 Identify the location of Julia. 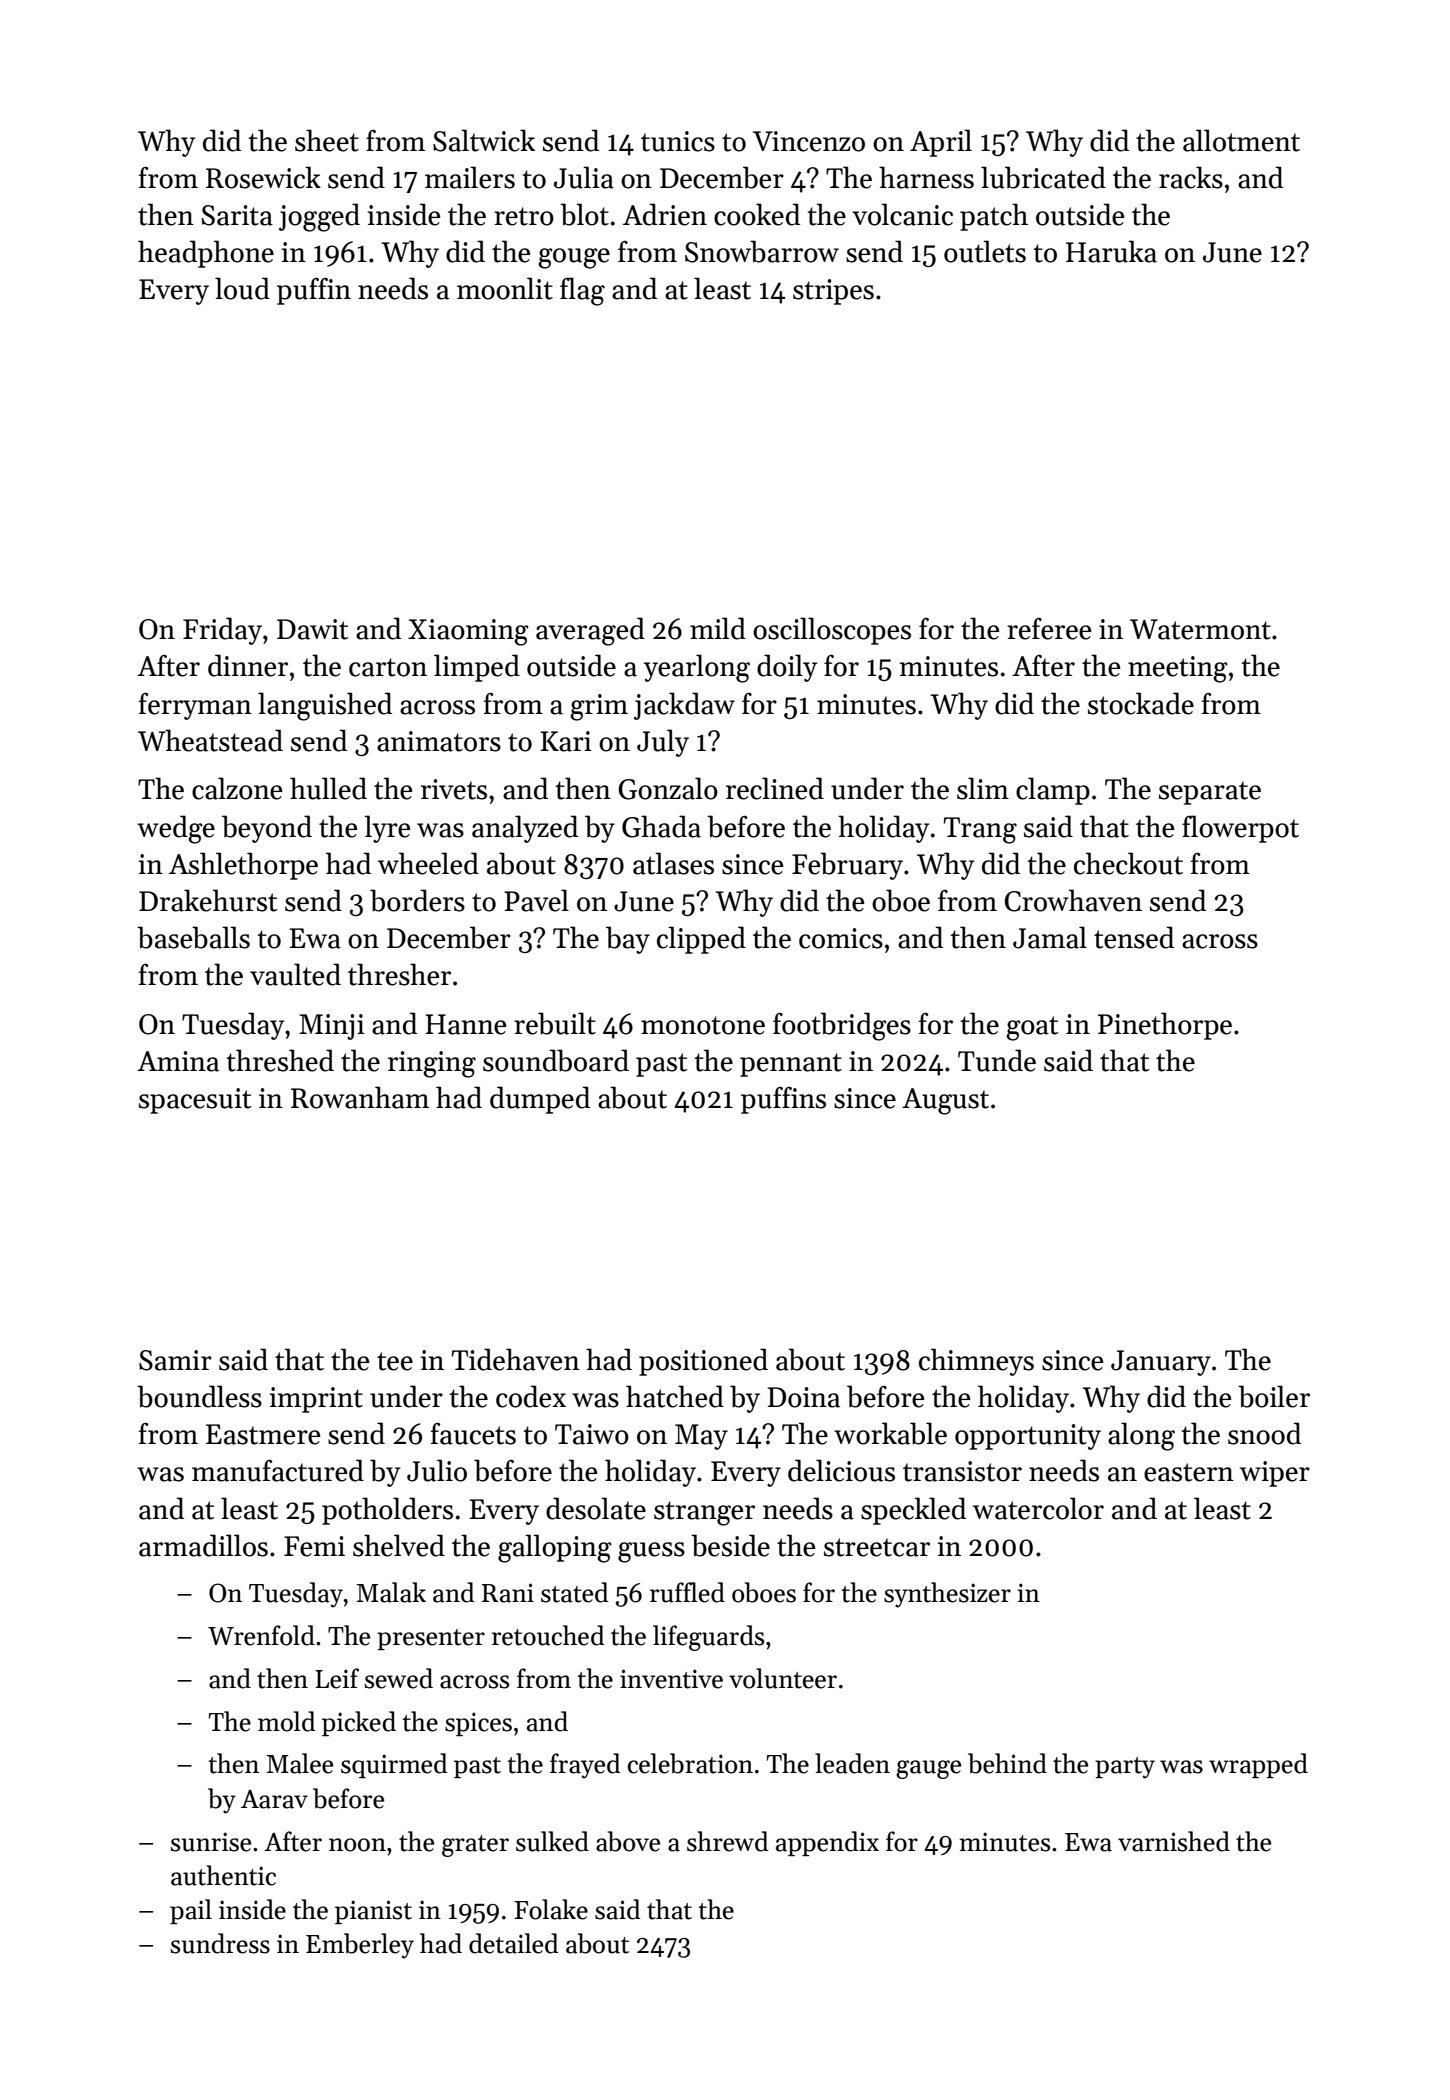
(584, 177).
